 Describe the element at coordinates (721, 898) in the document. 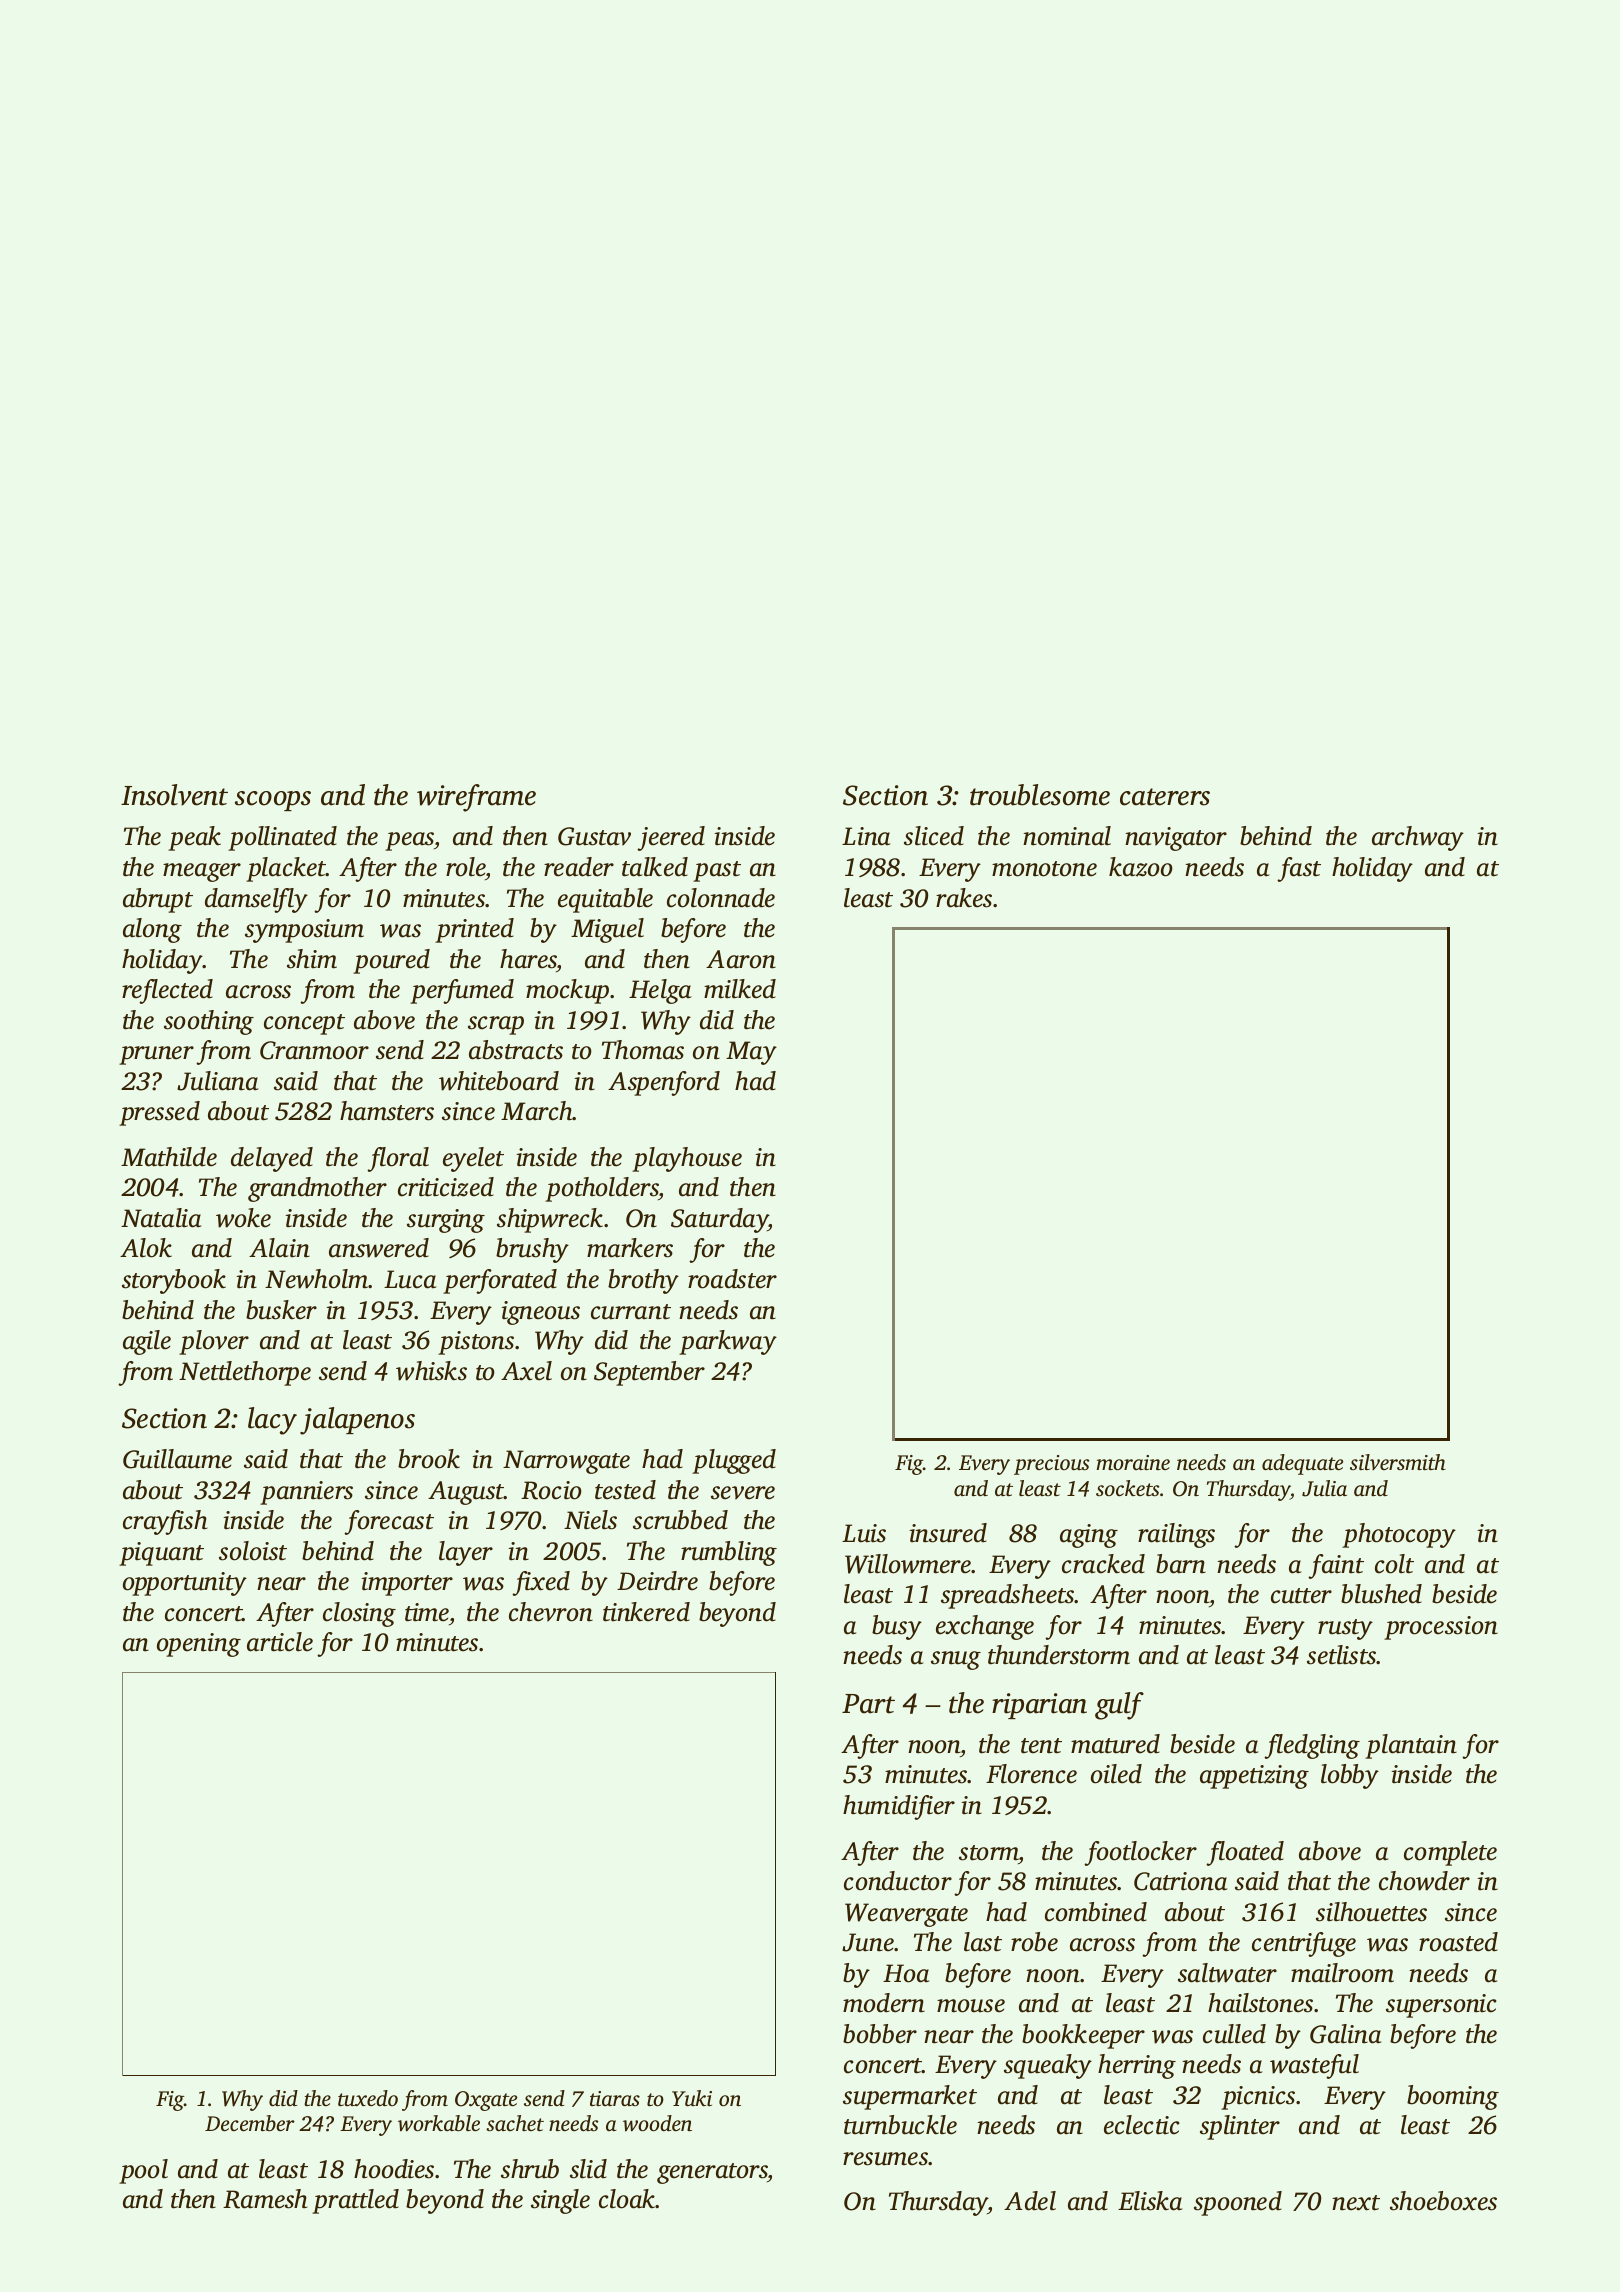

I see `colonnade` at that location.
